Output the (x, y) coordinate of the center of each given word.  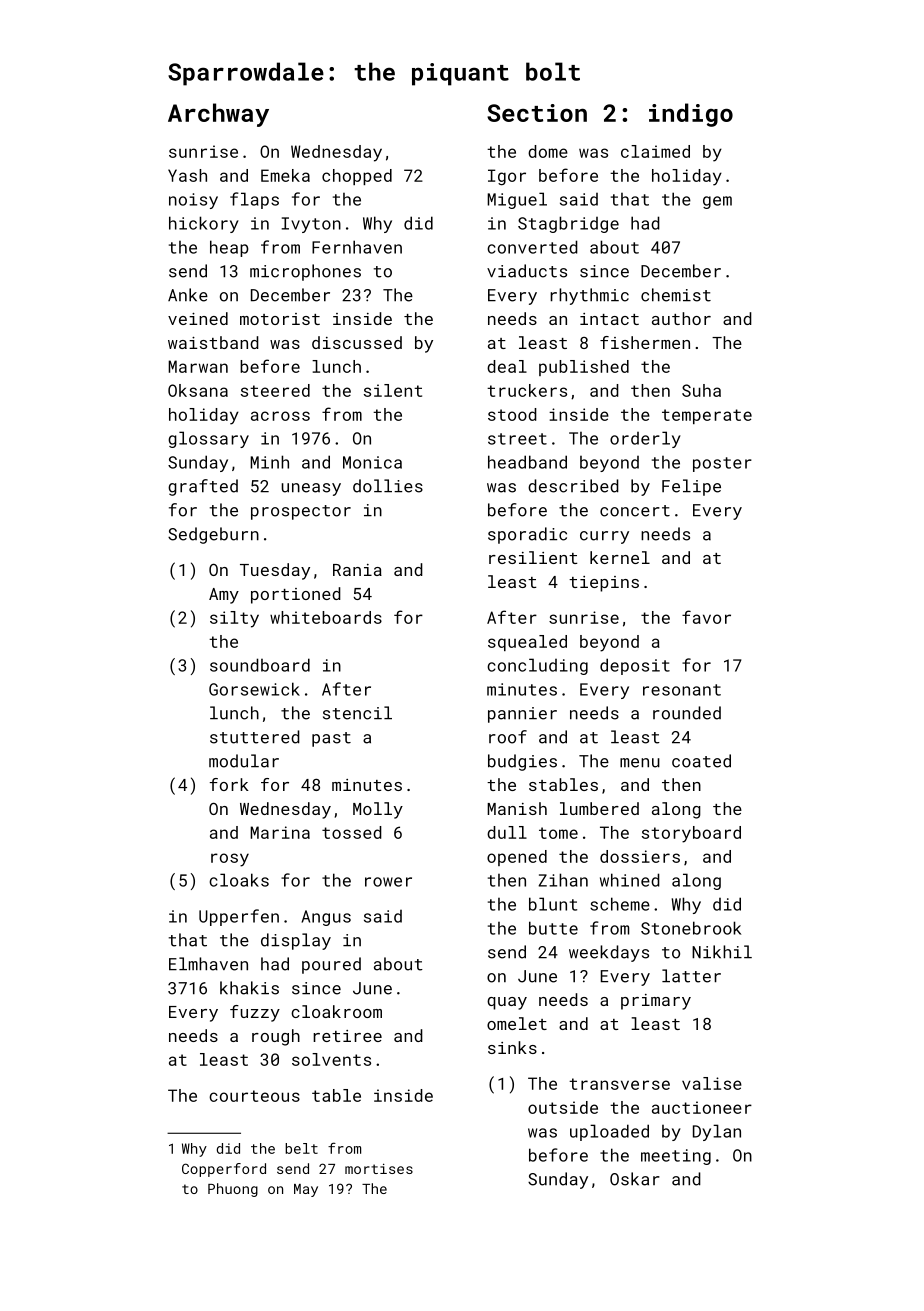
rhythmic (589, 296)
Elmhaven (208, 964)
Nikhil (722, 951)
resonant (682, 690)
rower (388, 882)
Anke (188, 295)
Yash (187, 175)
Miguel (517, 200)
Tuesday (275, 571)
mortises (379, 1168)
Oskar (635, 1179)
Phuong (233, 1190)
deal (507, 366)
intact (609, 319)
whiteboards (326, 617)
